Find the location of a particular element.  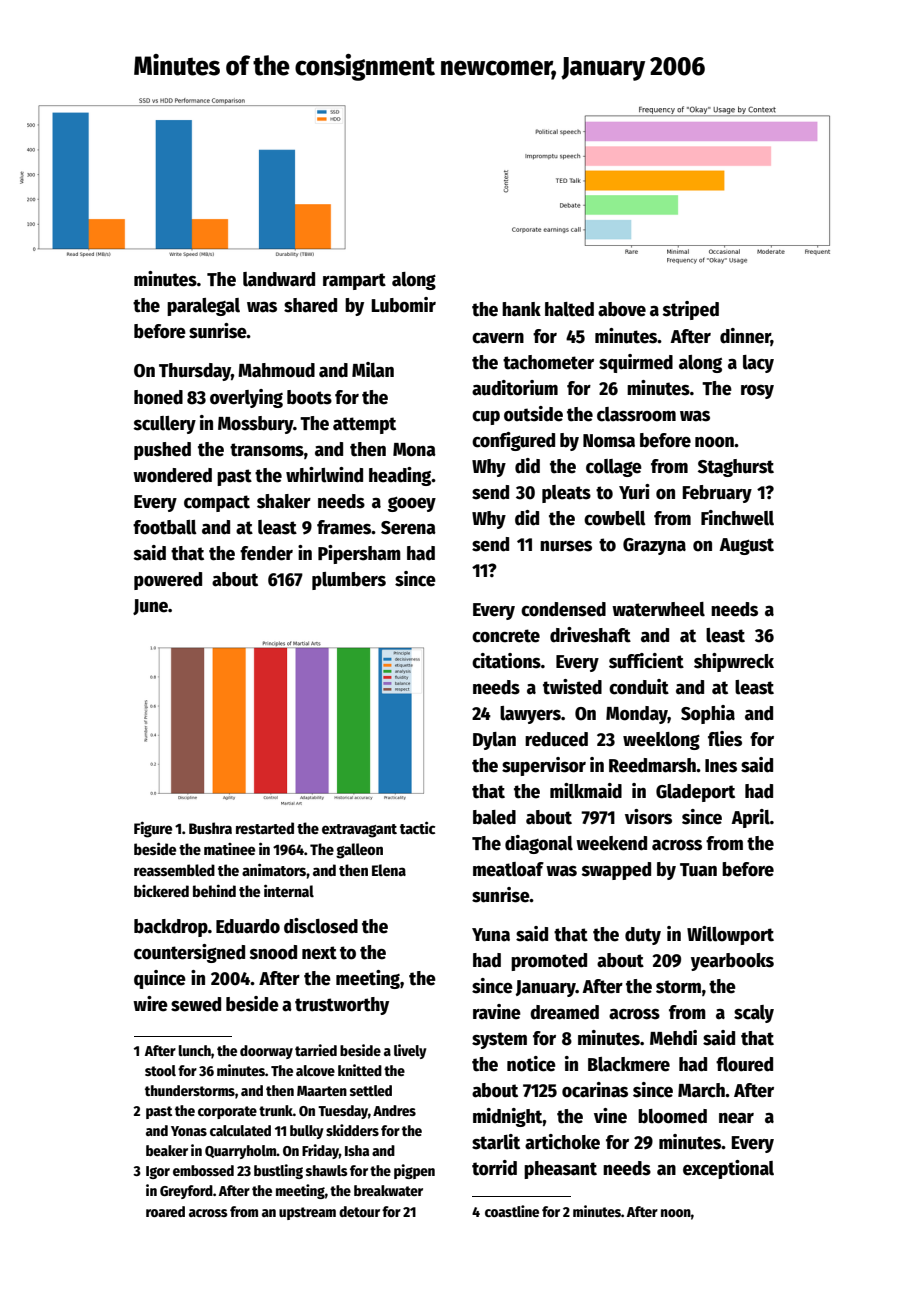

roared is located at coordinates (165, 1211).
